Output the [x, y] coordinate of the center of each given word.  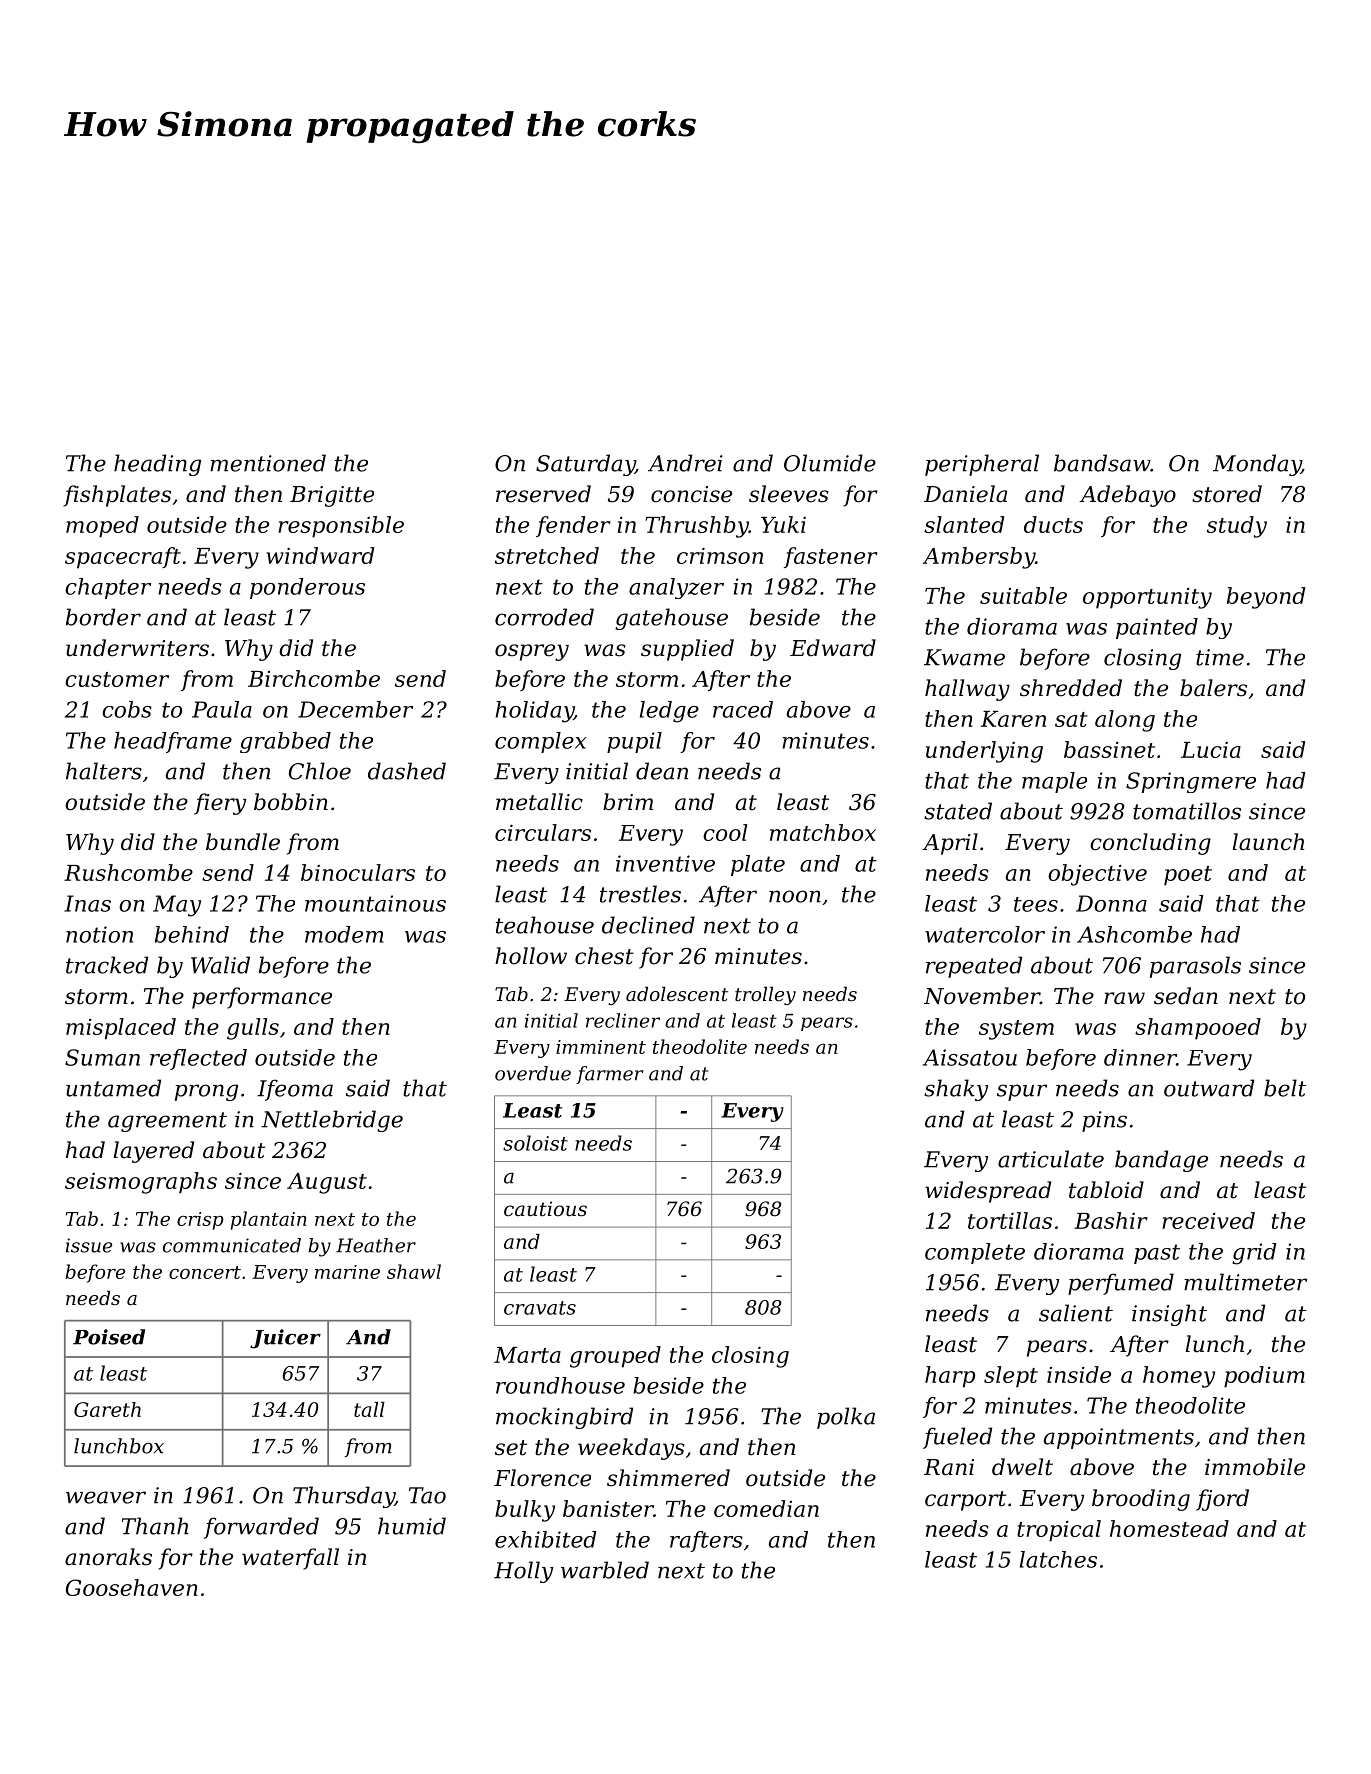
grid [1254, 1254]
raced [743, 709]
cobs [127, 709]
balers [1213, 688]
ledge [669, 712]
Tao [427, 1495]
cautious [545, 1209]
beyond [1266, 598]
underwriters [137, 648]
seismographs [141, 1183]
